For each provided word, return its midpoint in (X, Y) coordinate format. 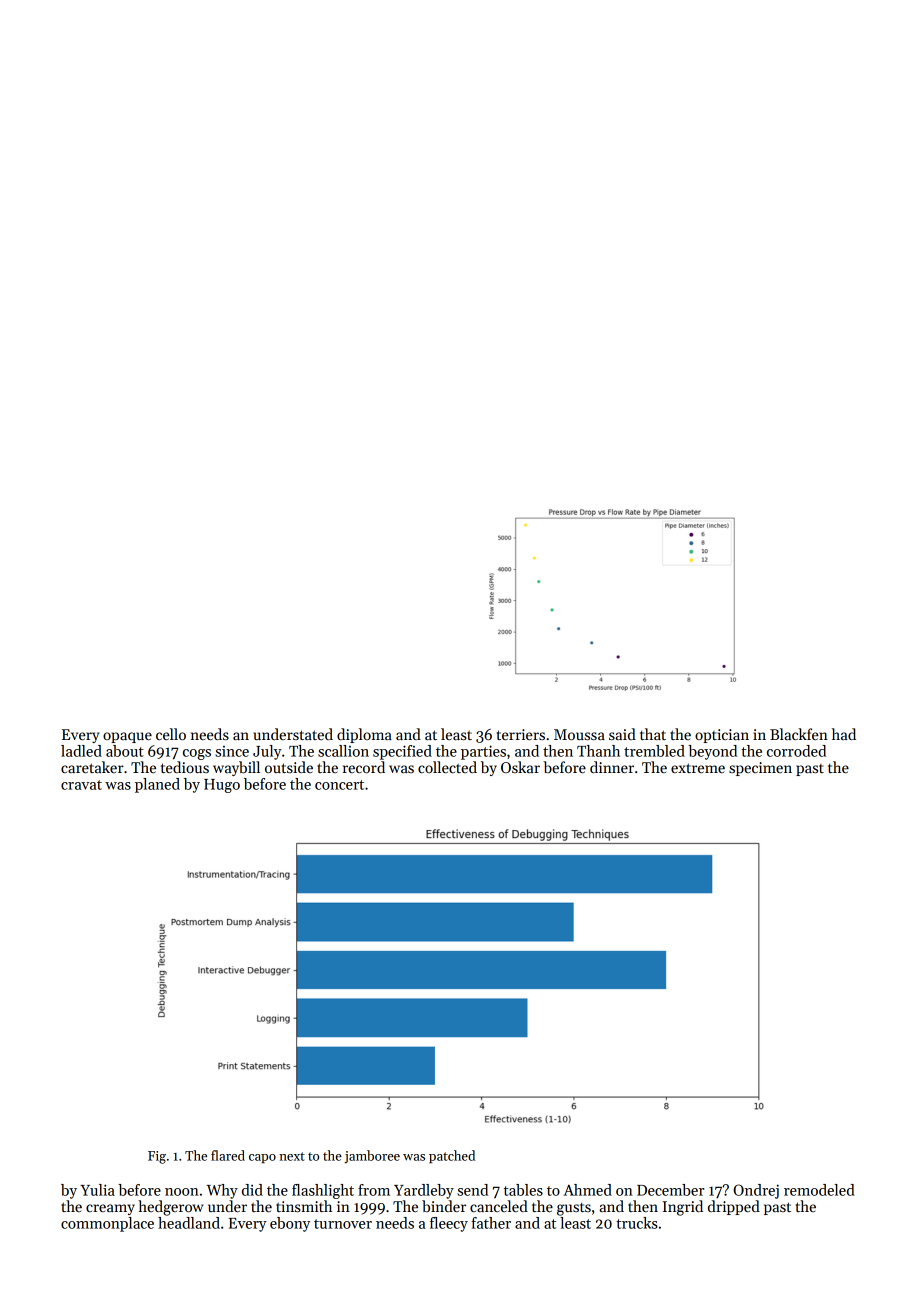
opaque (127, 737)
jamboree (372, 1157)
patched (452, 1156)
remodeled (819, 1190)
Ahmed (587, 1190)
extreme (698, 768)
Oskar (520, 767)
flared (228, 1155)
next (292, 1156)
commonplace (107, 1224)
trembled (654, 751)
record (364, 767)
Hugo (222, 786)
